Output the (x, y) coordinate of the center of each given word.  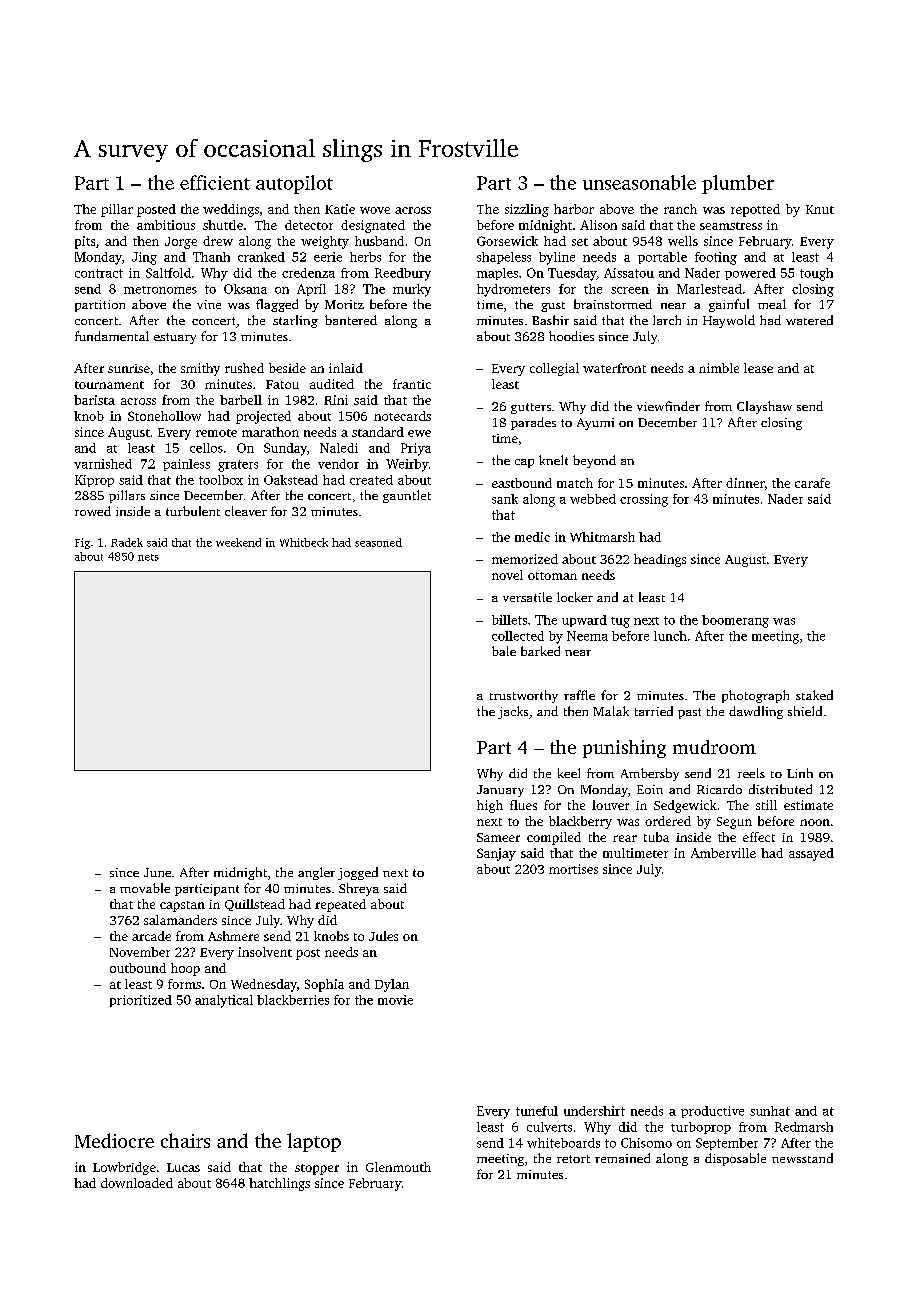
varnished (103, 464)
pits (85, 242)
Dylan (392, 985)
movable (145, 888)
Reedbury (403, 274)
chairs (185, 1140)
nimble (719, 368)
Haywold (729, 321)
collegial (554, 369)
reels (751, 773)
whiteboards (563, 1143)
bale (504, 651)
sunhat (770, 1111)
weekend (238, 542)
